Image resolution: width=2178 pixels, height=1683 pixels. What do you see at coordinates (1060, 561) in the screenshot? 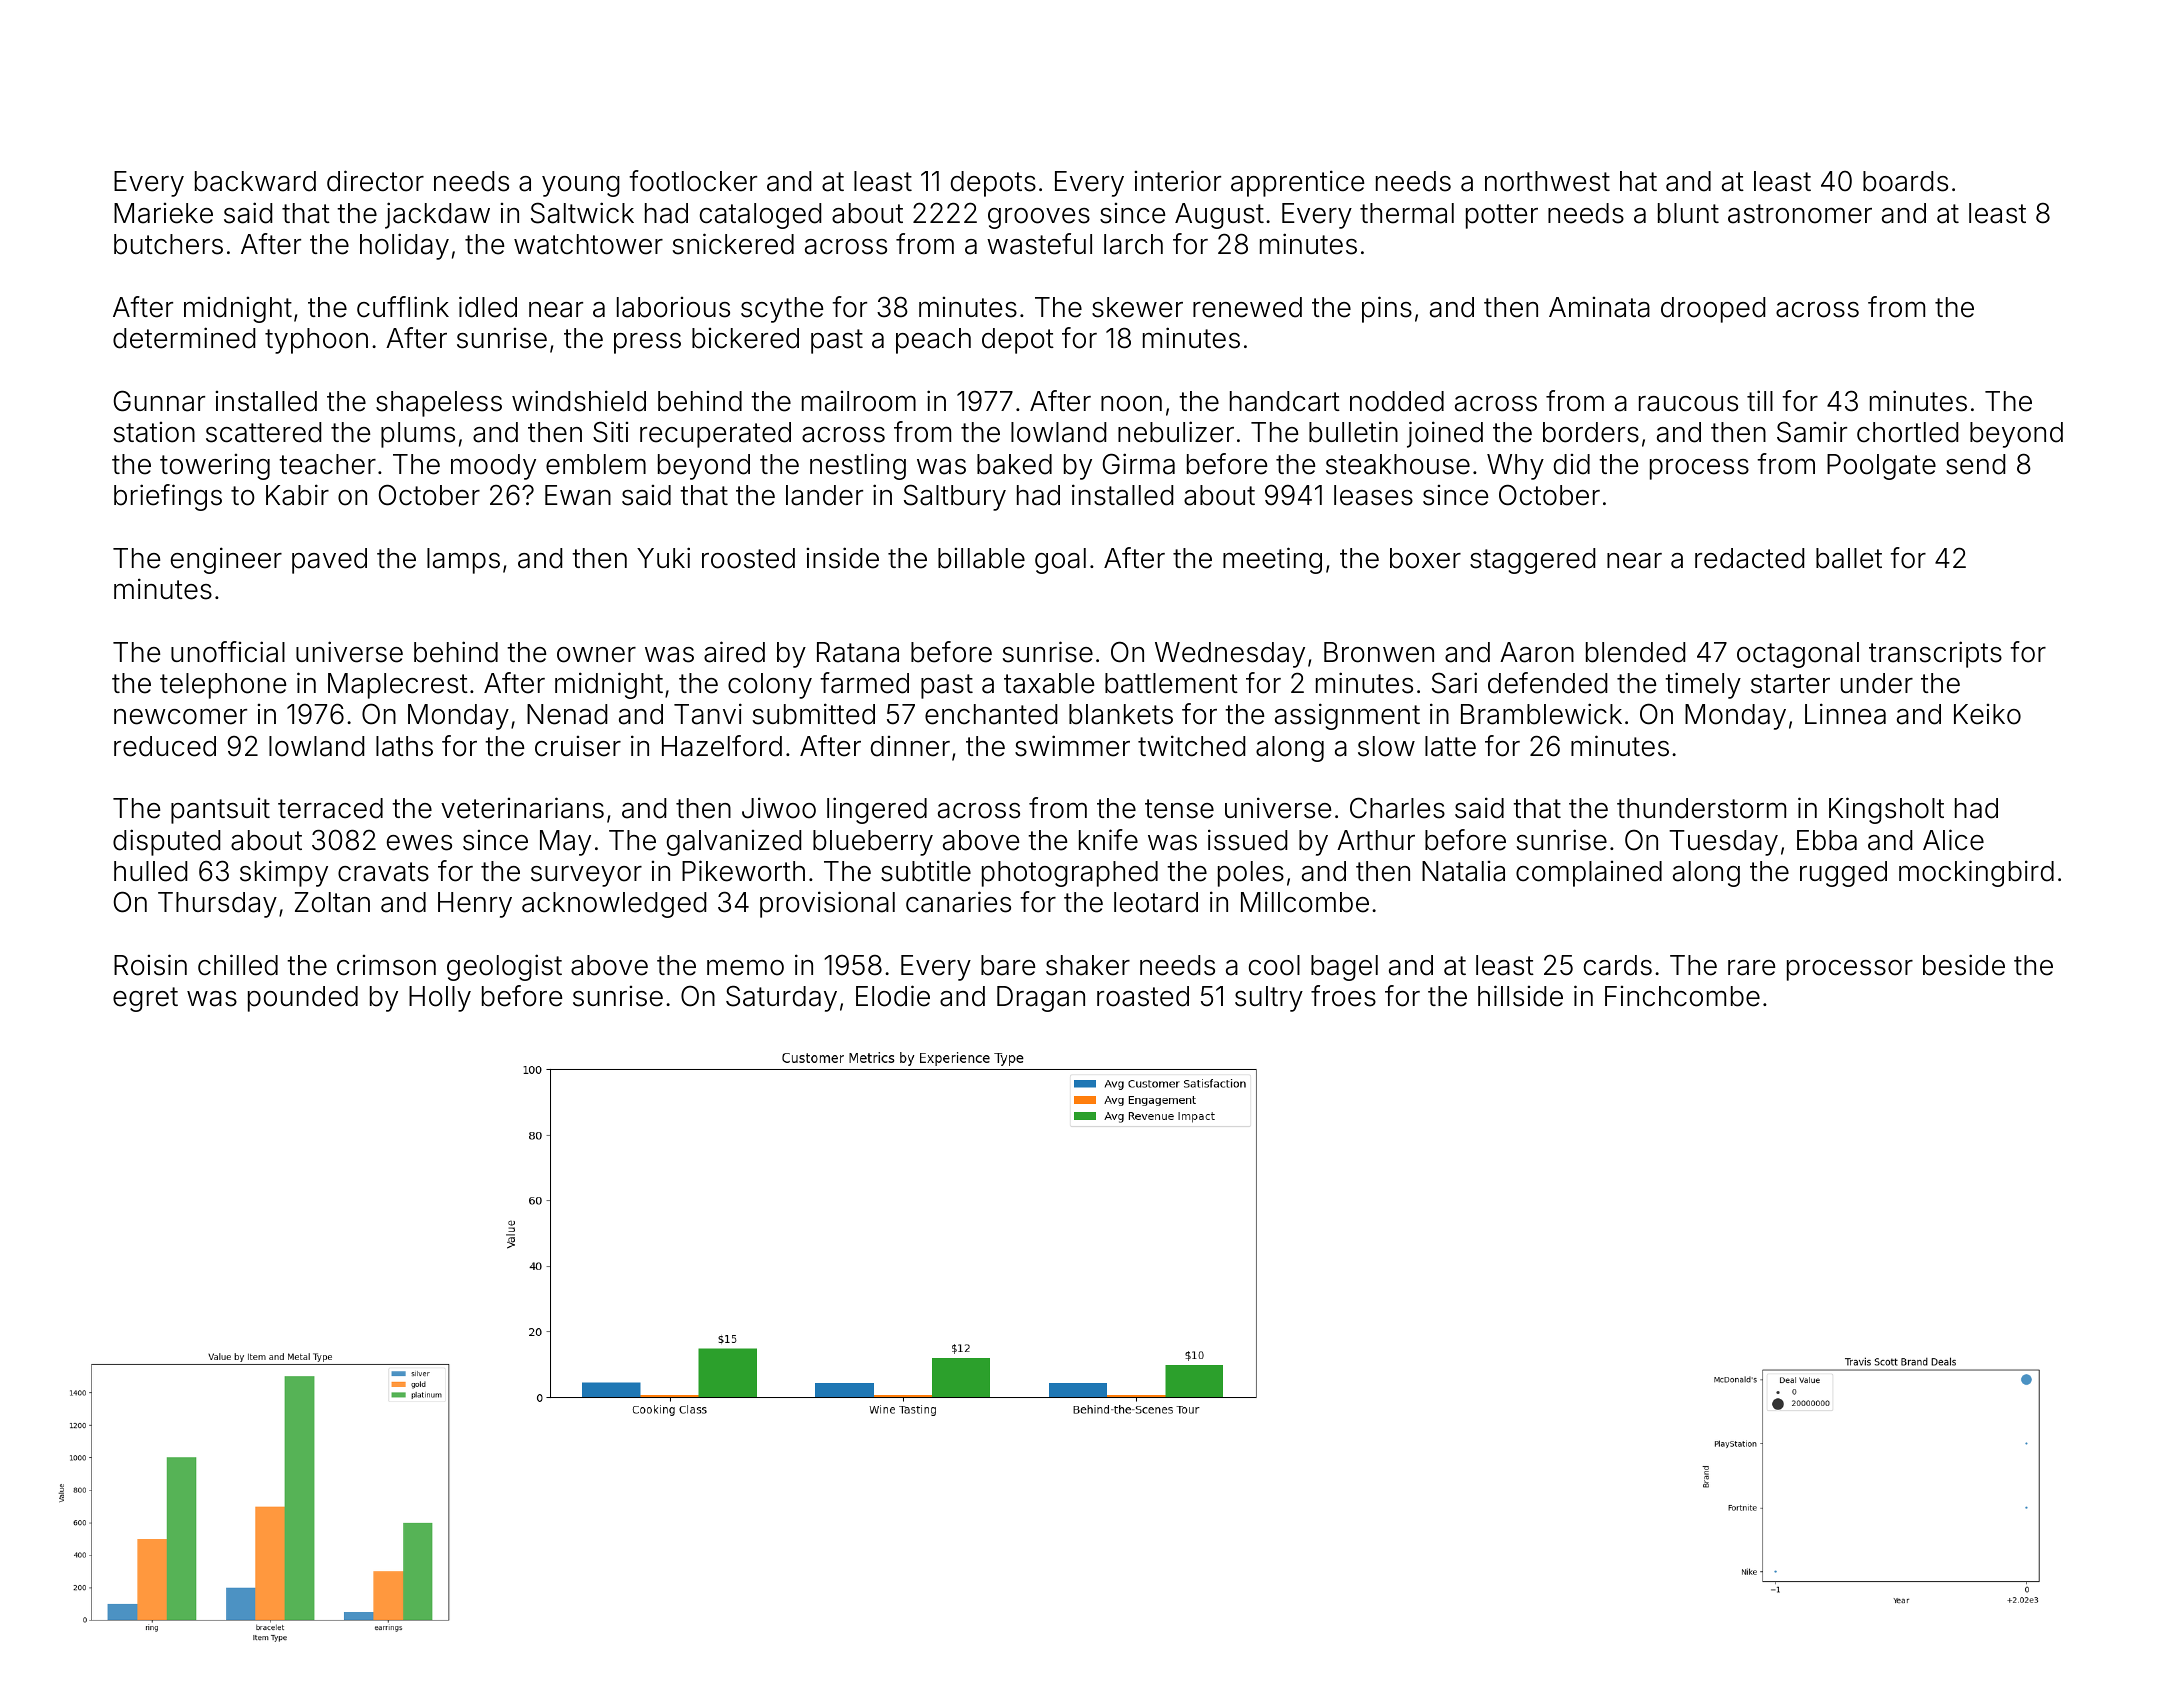
I see `goal` at bounding box center [1060, 561].
